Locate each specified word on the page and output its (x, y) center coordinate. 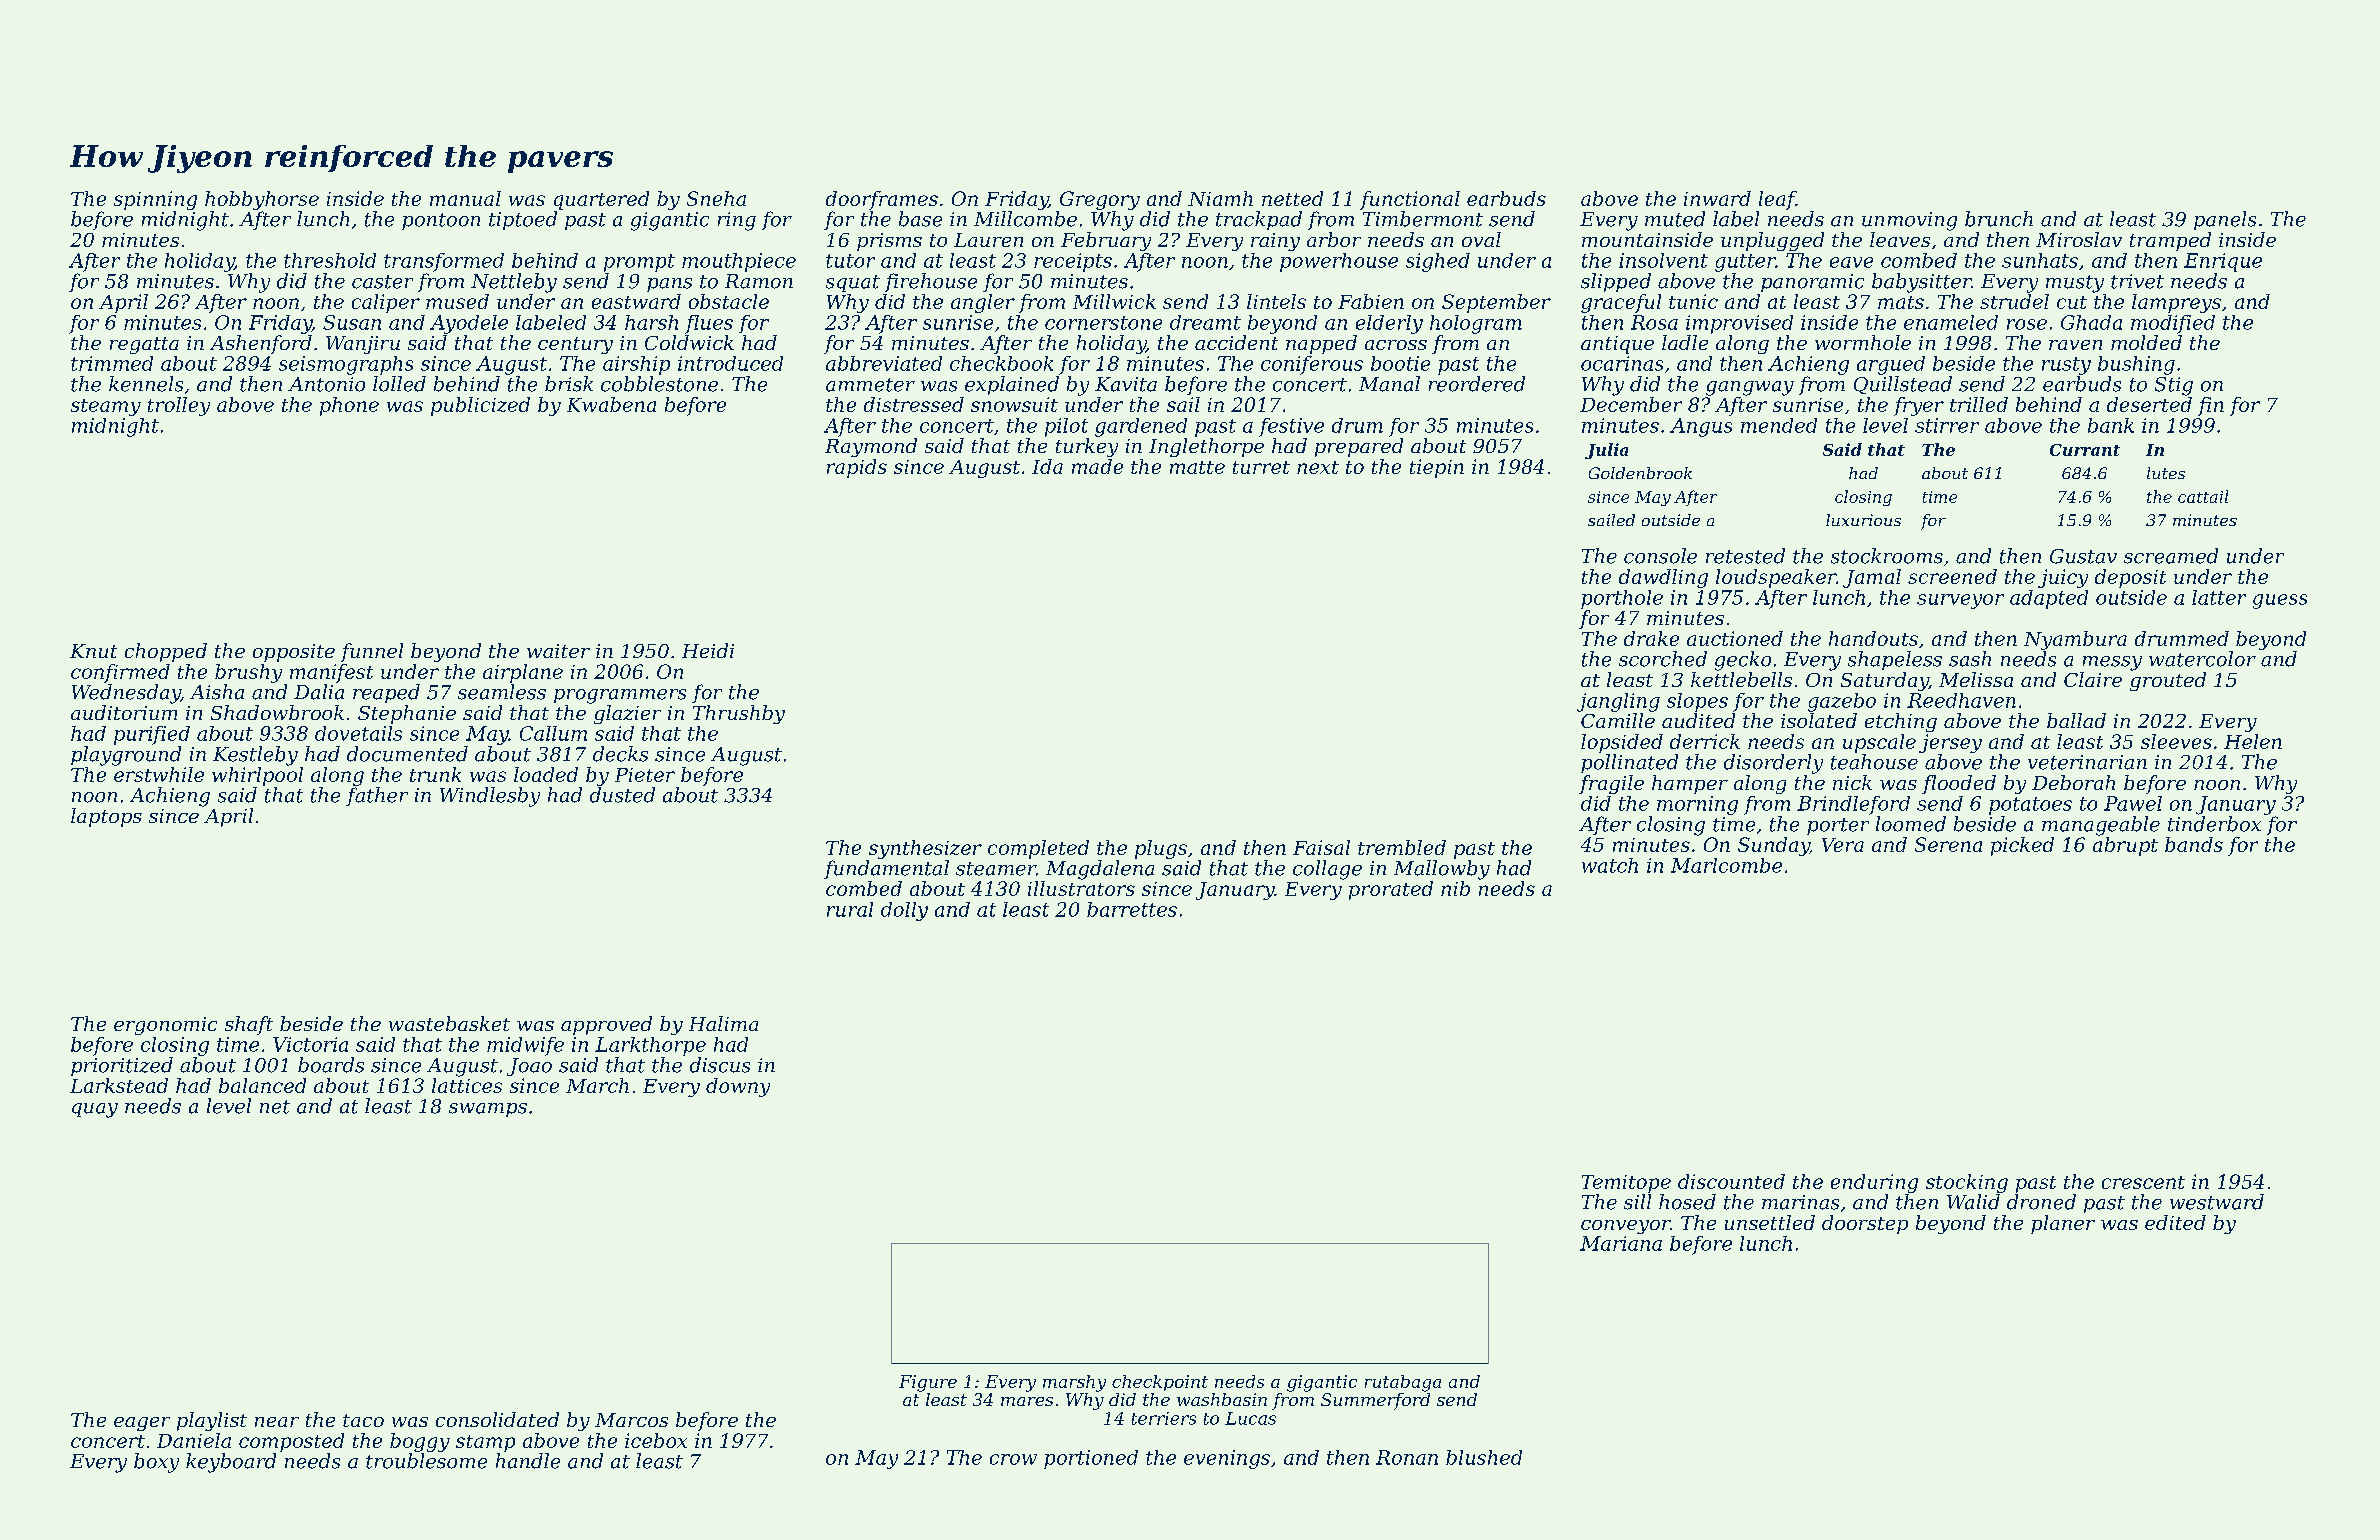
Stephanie (407, 714)
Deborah (2073, 782)
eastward (636, 301)
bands (2194, 844)
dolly (904, 911)
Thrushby (739, 714)
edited (2175, 1222)
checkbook (1001, 363)
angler (983, 303)
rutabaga (1403, 1383)
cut (2072, 302)
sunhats (2040, 260)
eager (142, 1424)
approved (606, 1025)
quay (95, 1110)
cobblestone (659, 384)
